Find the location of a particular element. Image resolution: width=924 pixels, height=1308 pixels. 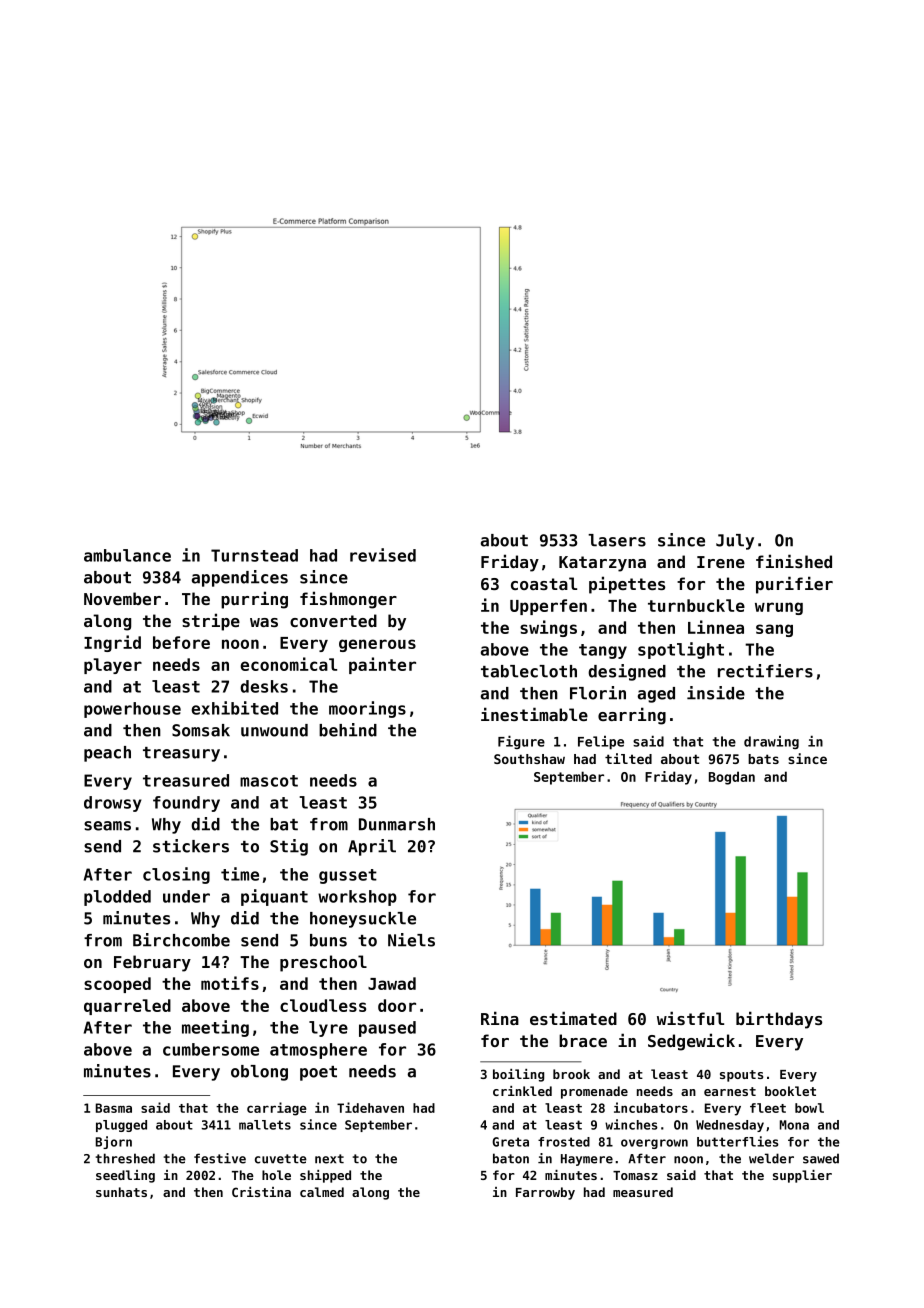

ambulance is located at coordinates (127, 555).
